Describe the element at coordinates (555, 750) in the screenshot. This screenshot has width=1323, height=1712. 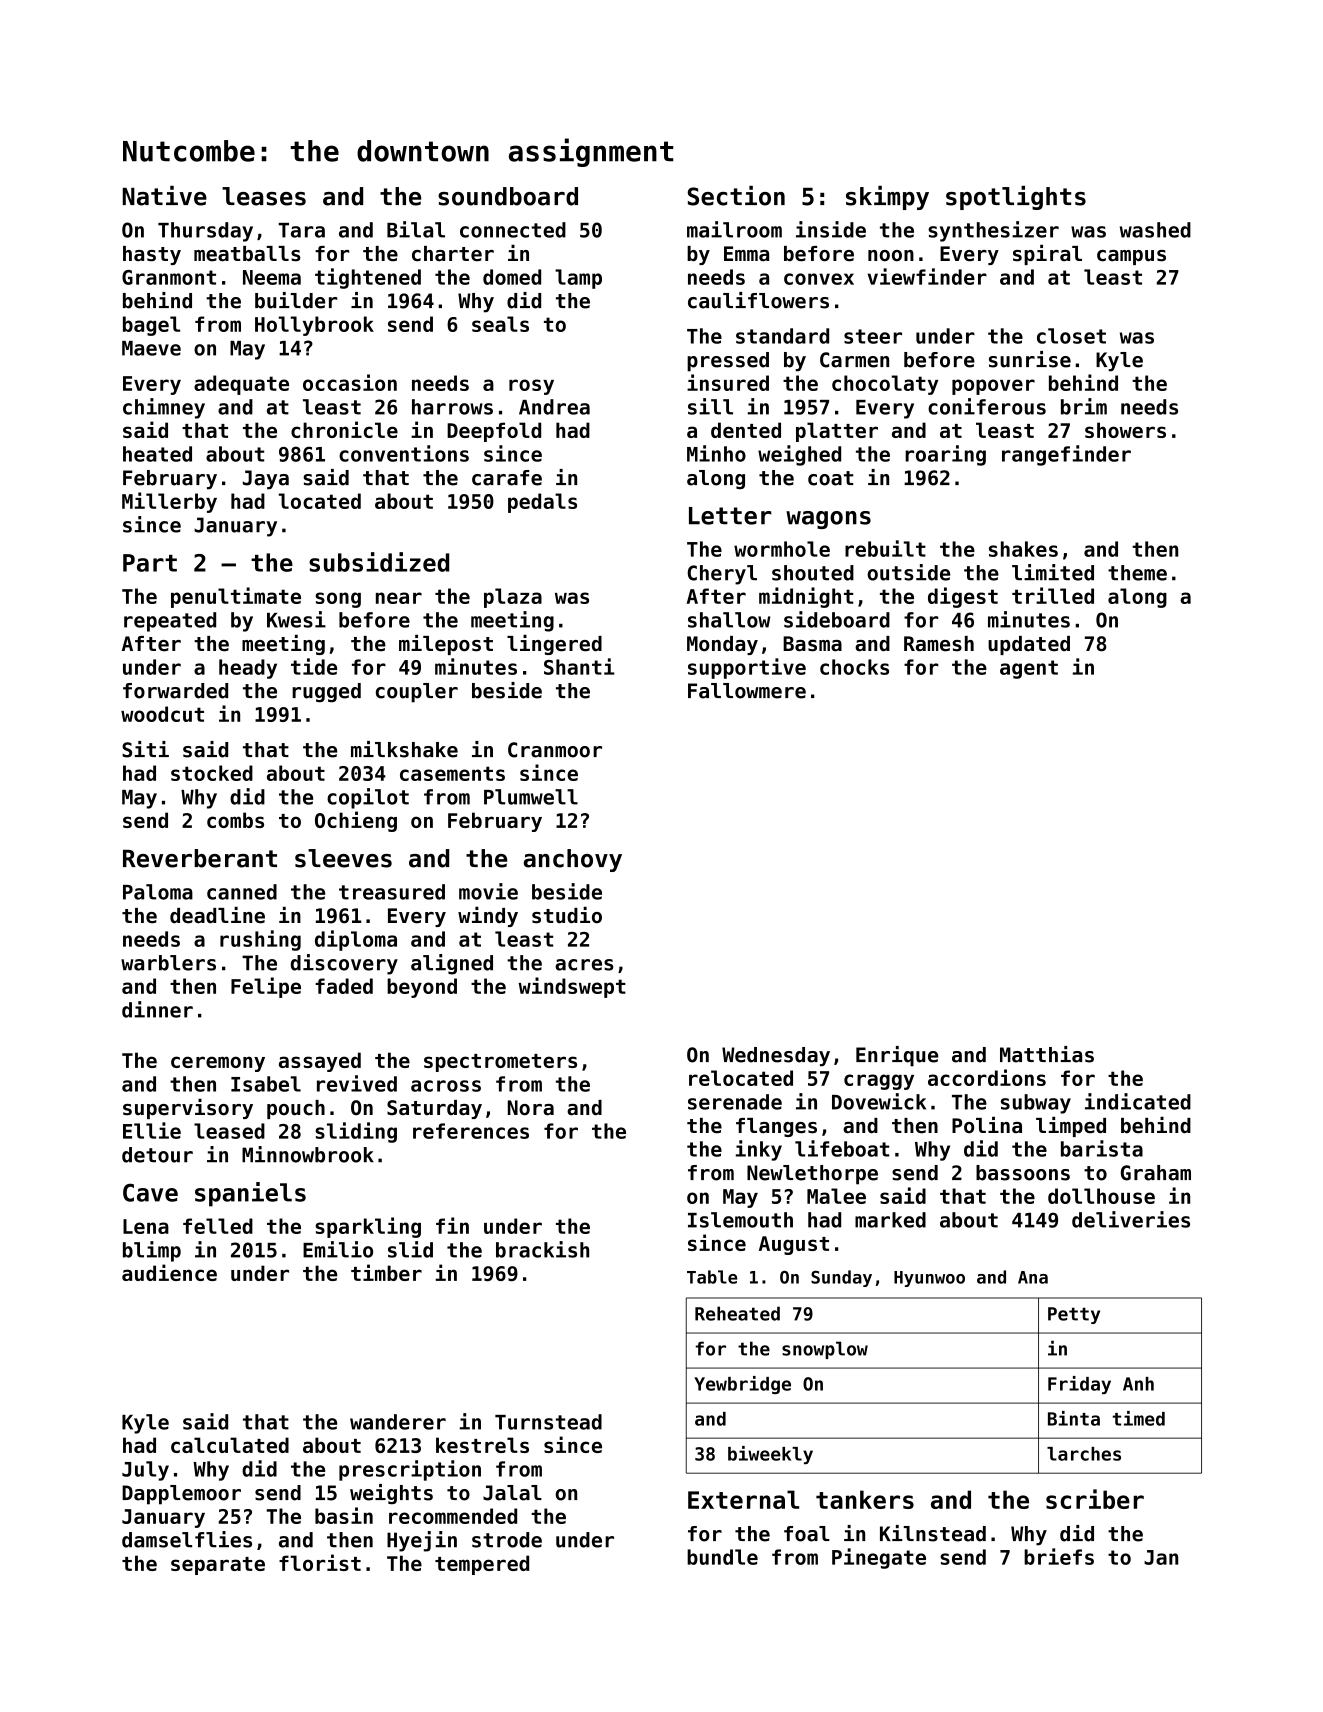
I see `Cranmoor` at that location.
